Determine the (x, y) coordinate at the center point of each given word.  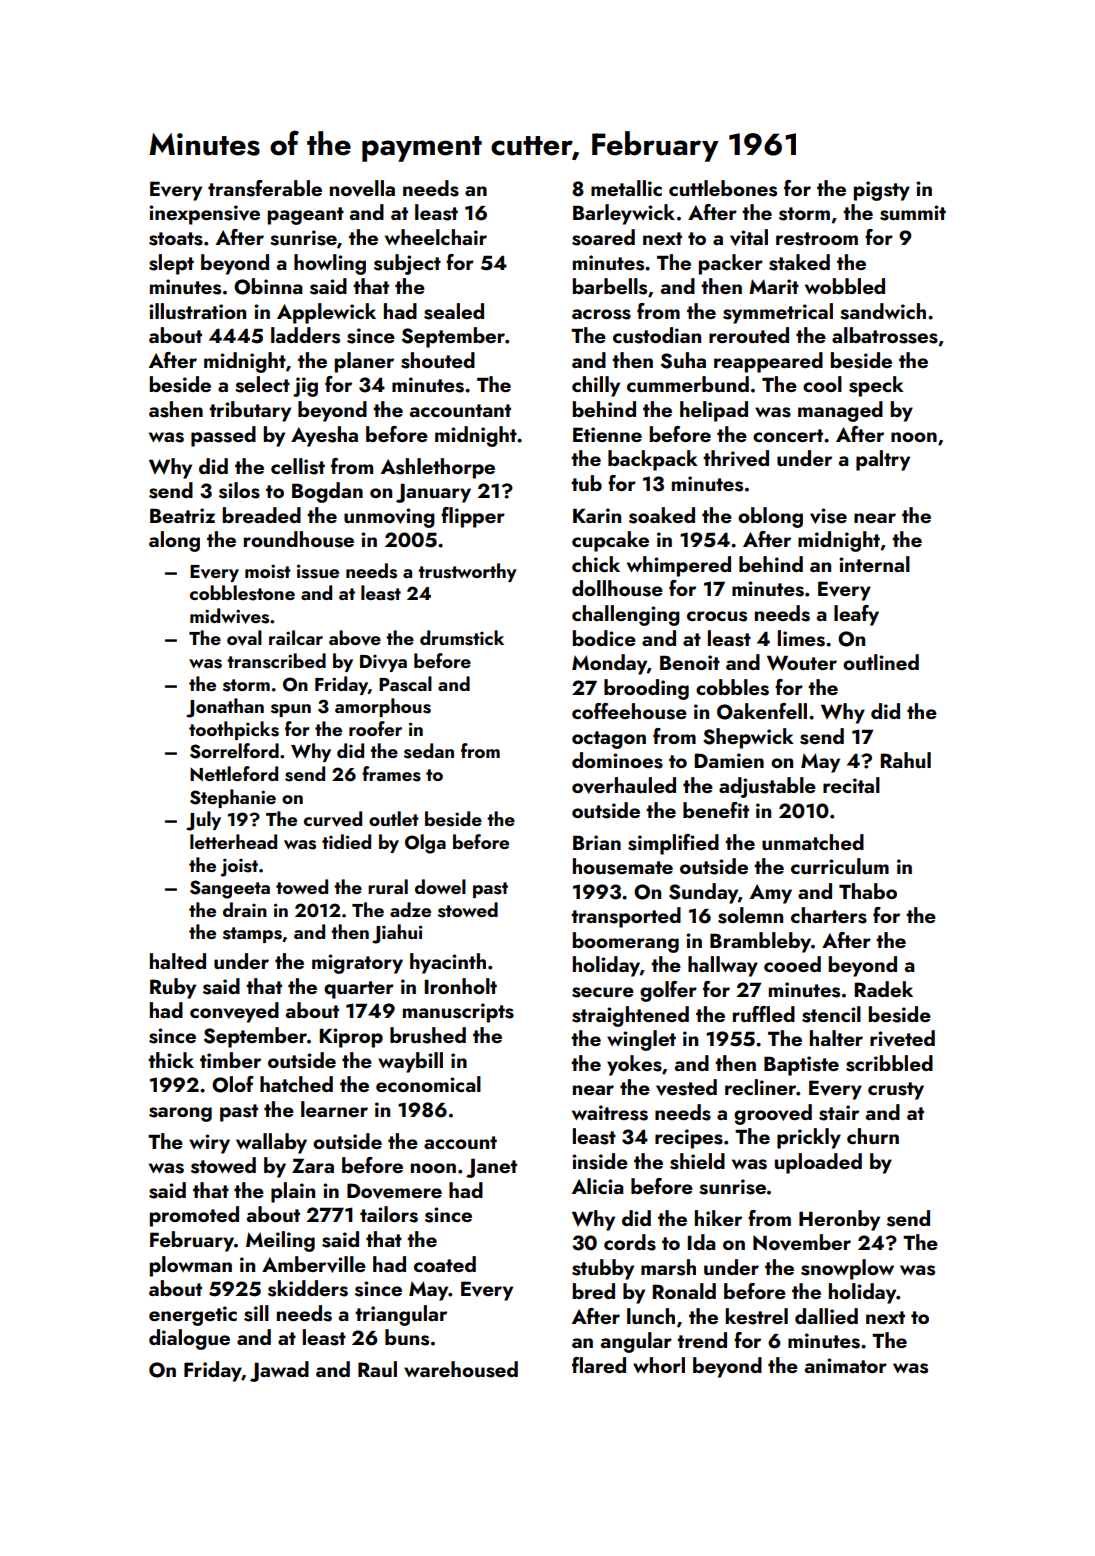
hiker (718, 1218)
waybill (410, 1062)
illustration (197, 311)
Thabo (868, 891)
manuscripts (458, 1013)
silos (239, 490)
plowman (191, 1266)
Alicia (598, 1186)
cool (822, 384)
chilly (596, 386)
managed (840, 411)
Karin (597, 515)
